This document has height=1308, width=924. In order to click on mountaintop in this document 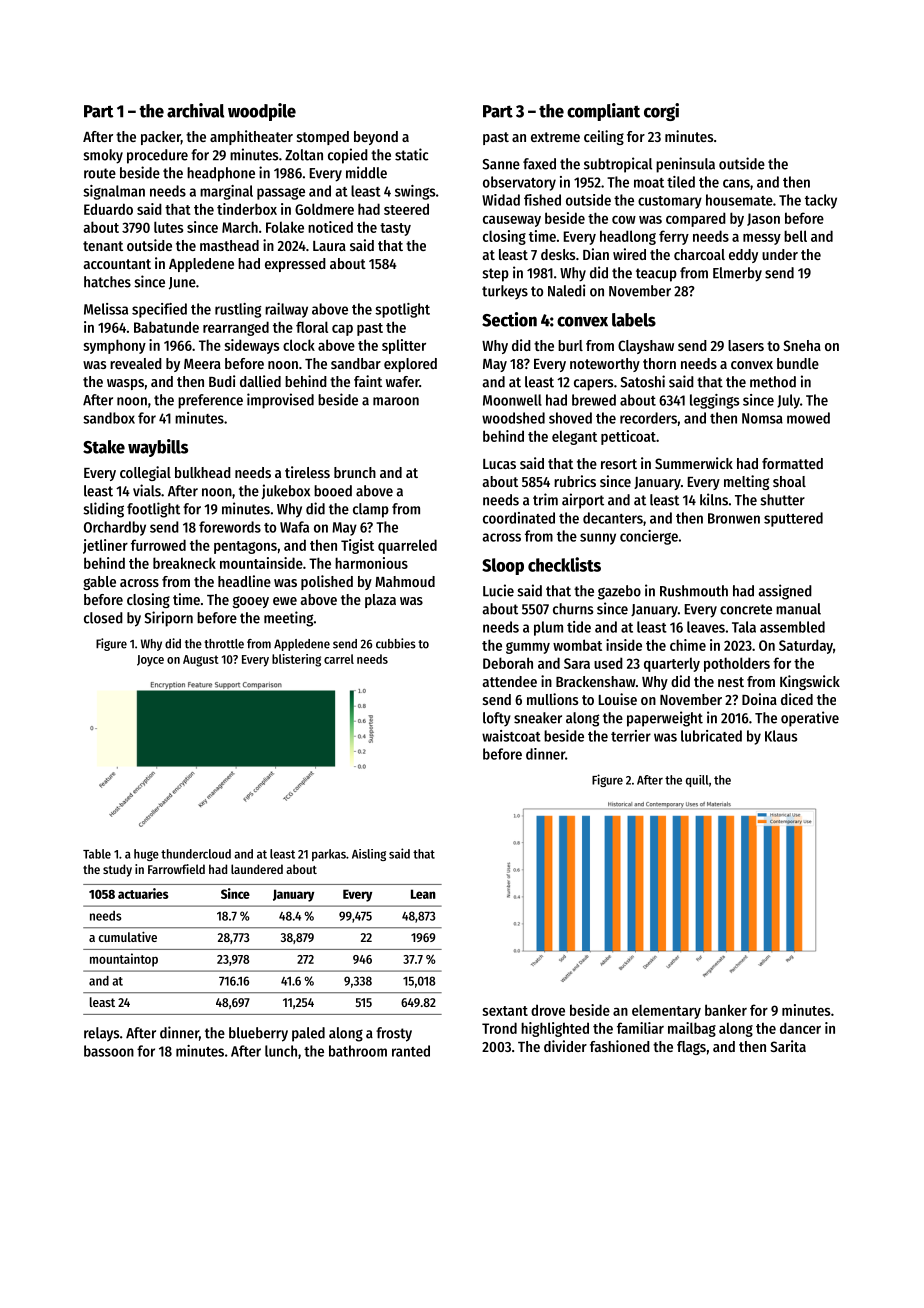, I will do `click(124, 960)`.
